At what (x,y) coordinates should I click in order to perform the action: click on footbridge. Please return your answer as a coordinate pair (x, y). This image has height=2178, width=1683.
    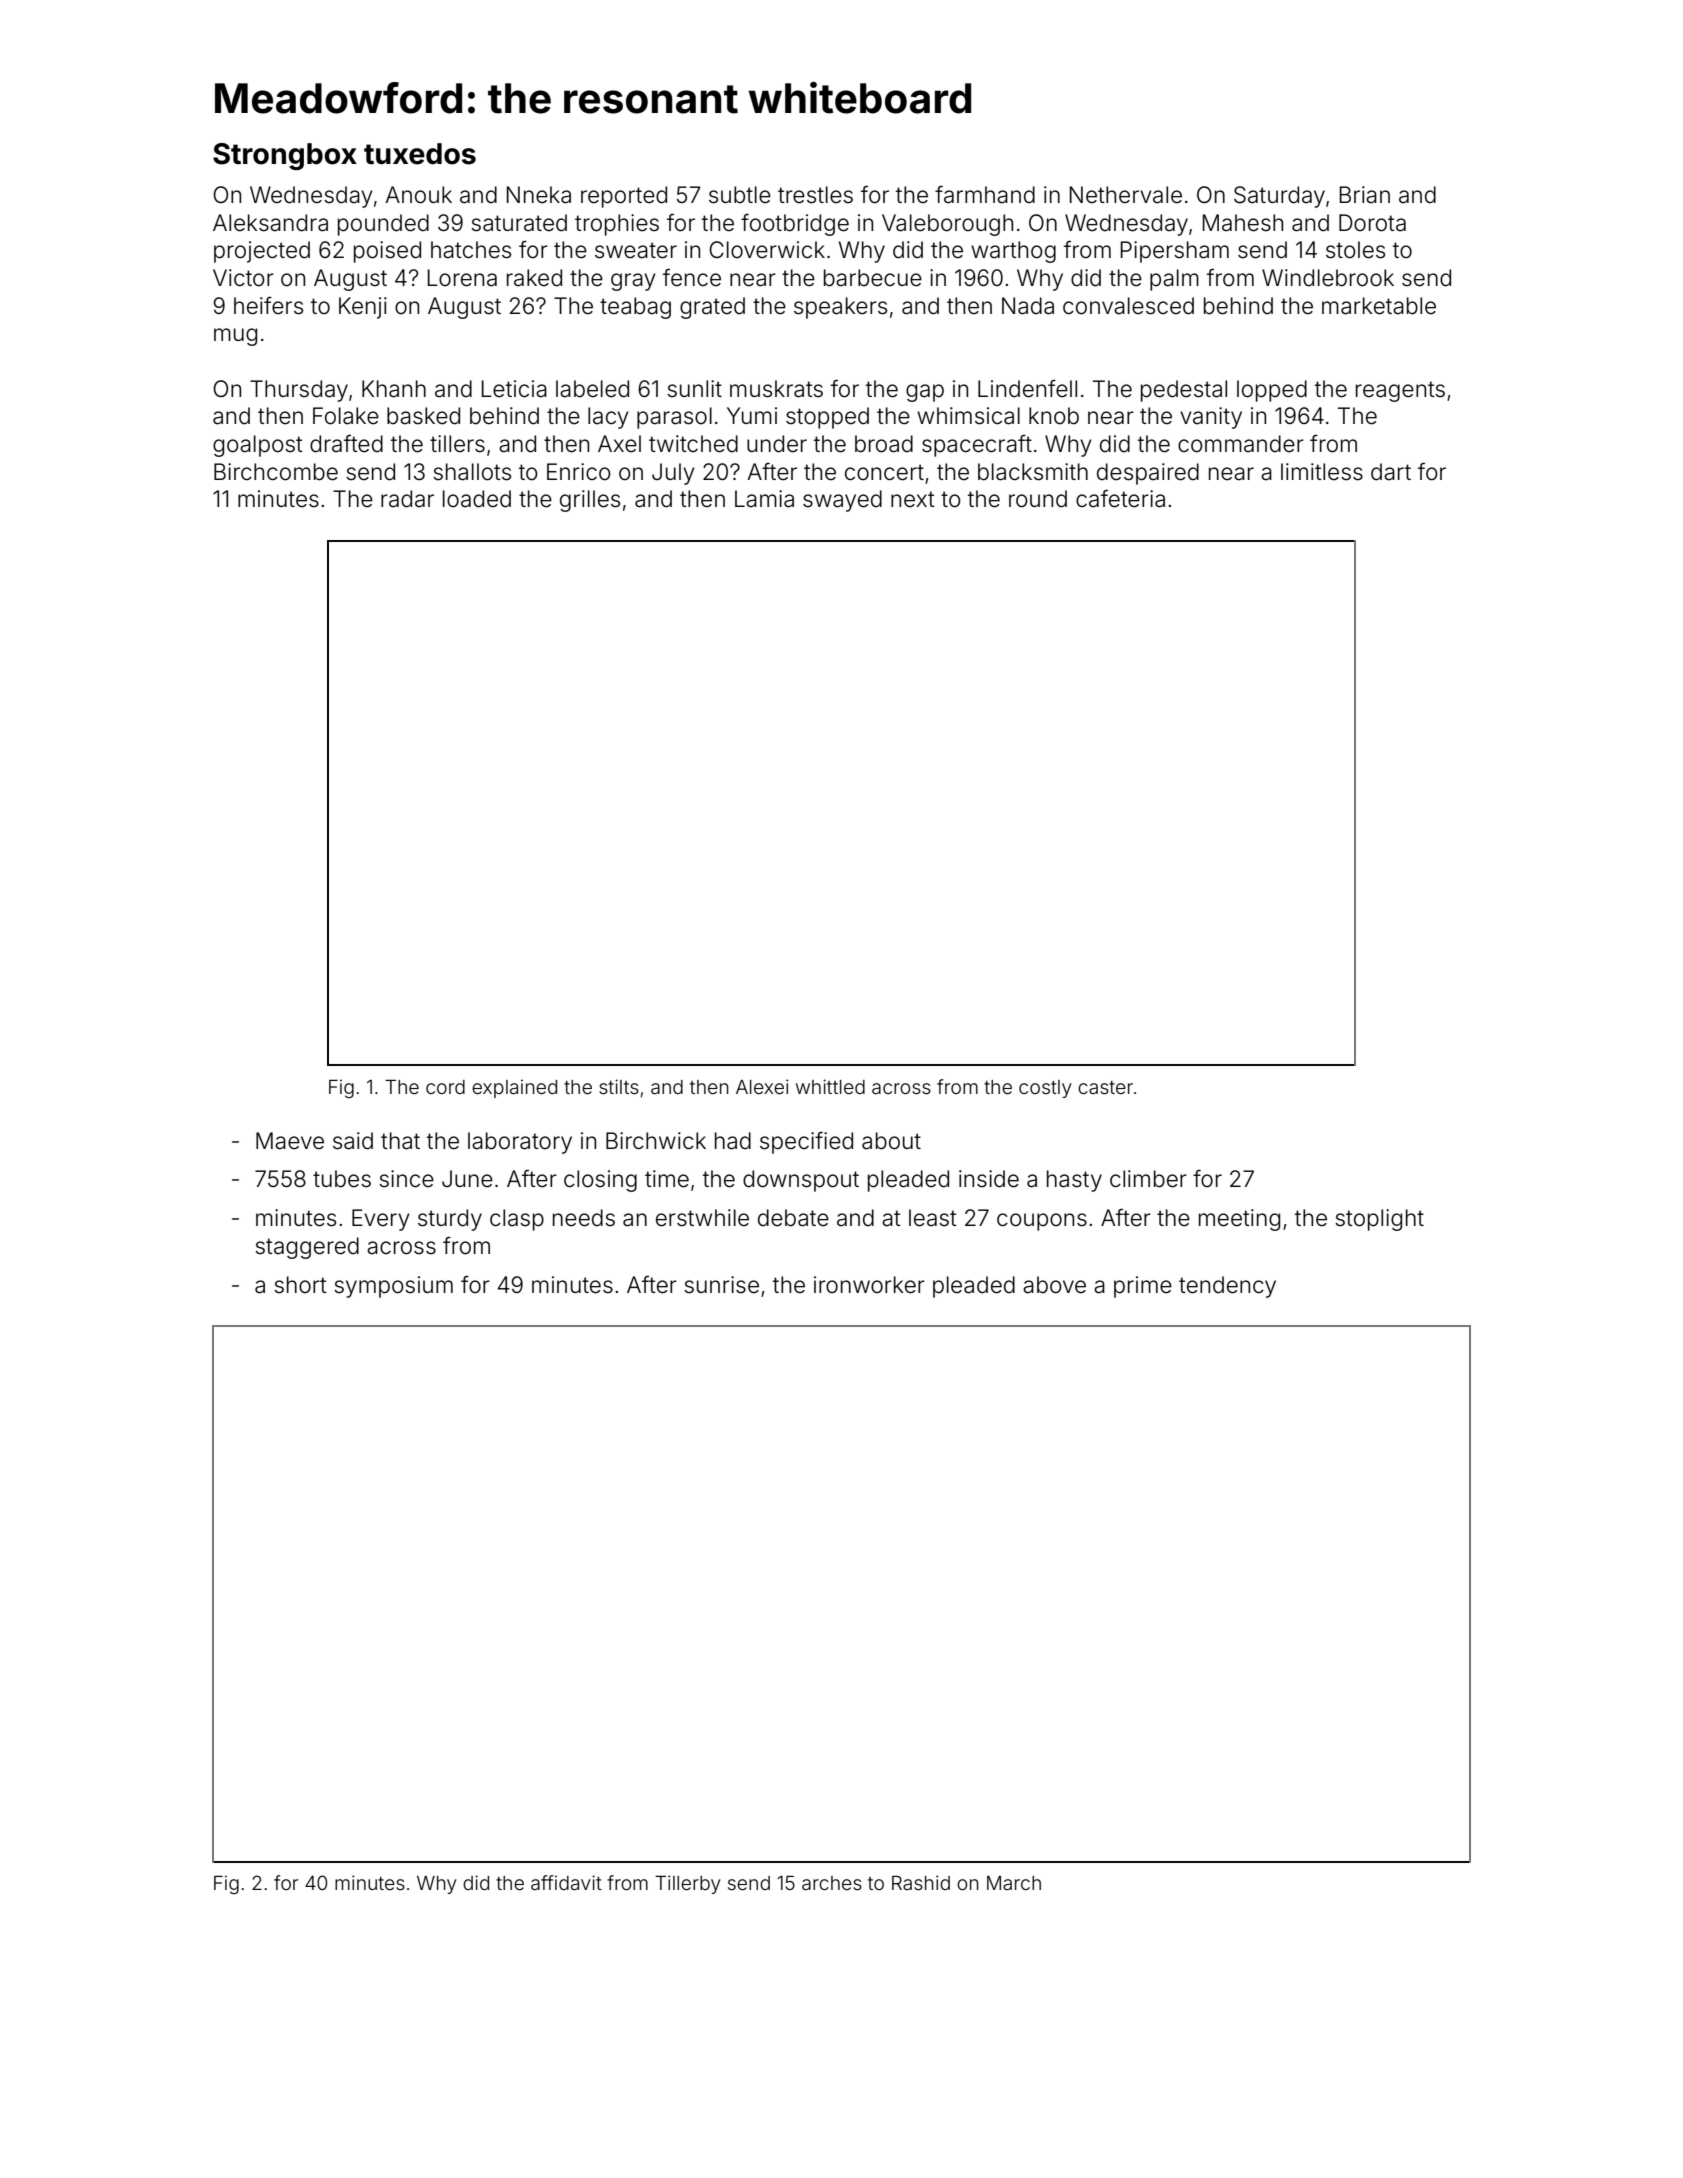
    Looking at the image, I should click on (795, 224).
